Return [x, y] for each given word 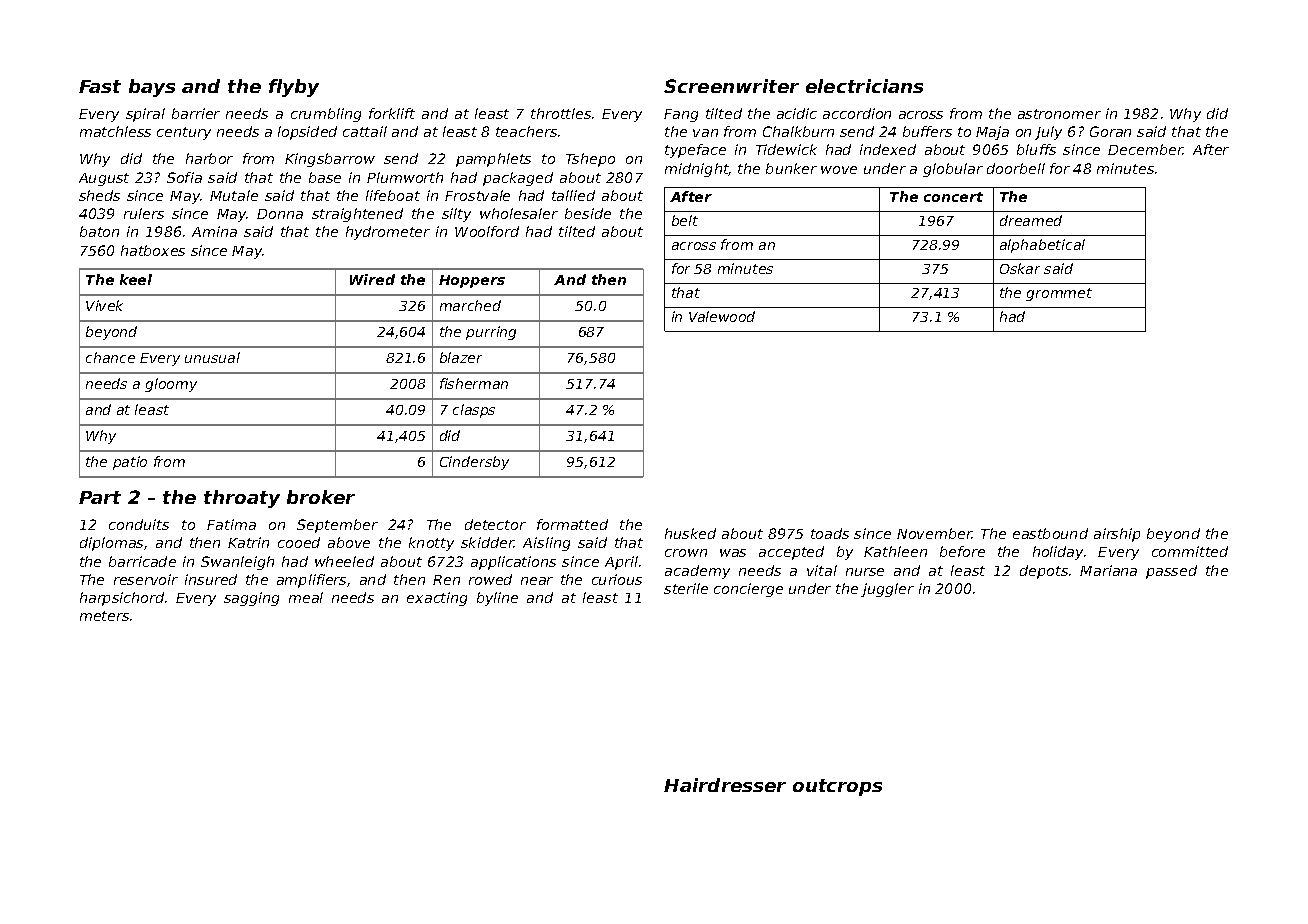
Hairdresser [725, 785]
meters [104, 616]
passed [1171, 572]
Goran [1110, 131]
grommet [1059, 294]
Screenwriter [731, 86]
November [934, 533]
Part [100, 497]
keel [136, 279]
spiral [145, 115]
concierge [748, 590]
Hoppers [472, 281]
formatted [572, 524]
